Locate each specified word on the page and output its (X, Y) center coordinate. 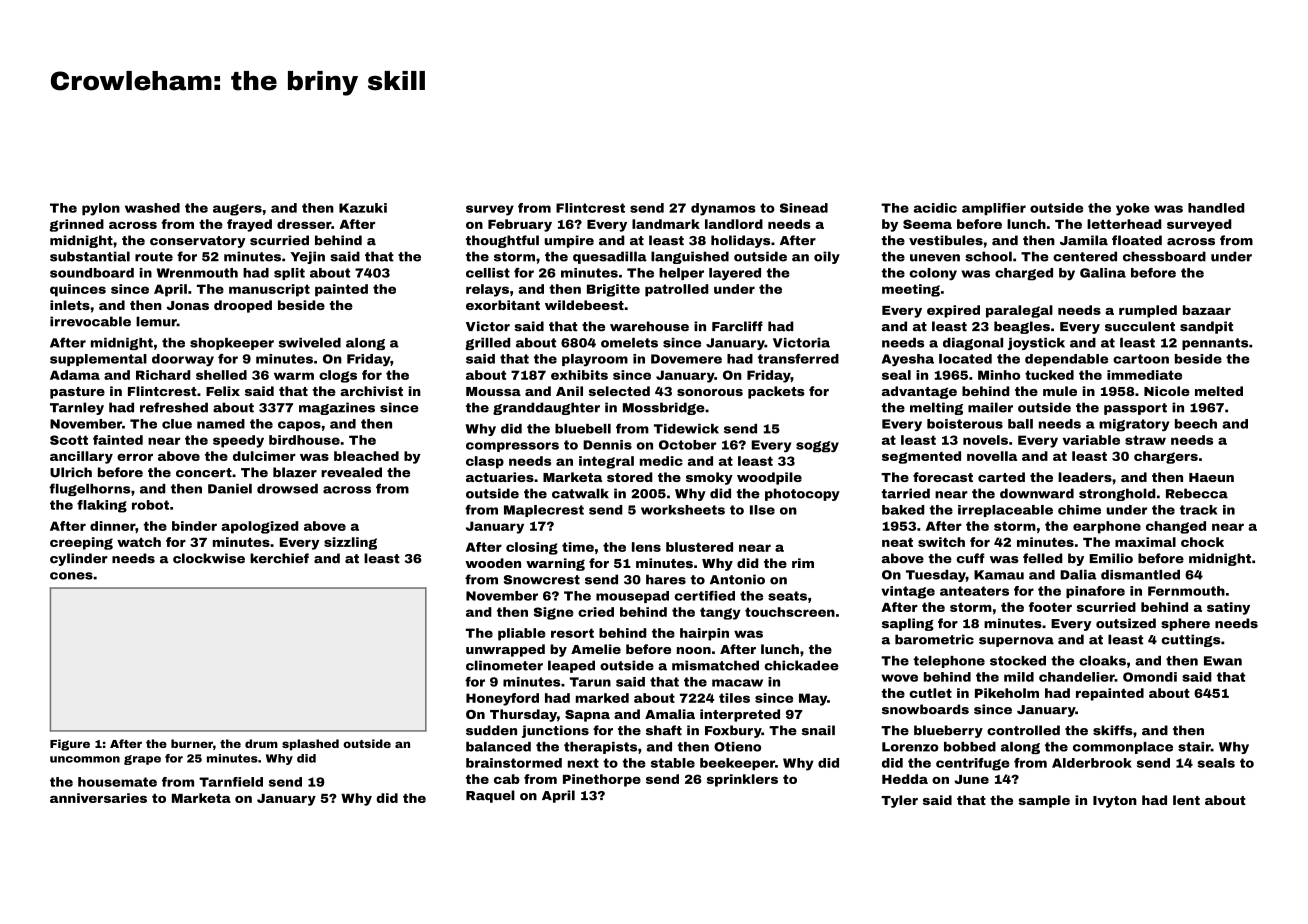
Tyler (899, 801)
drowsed (287, 489)
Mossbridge (664, 408)
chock (1202, 542)
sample (1044, 801)
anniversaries (98, 798)
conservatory (197, 242)
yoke (1133, 209)
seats (787, 596)
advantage (919, 392)
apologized (260, 527)
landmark (666, 224)
